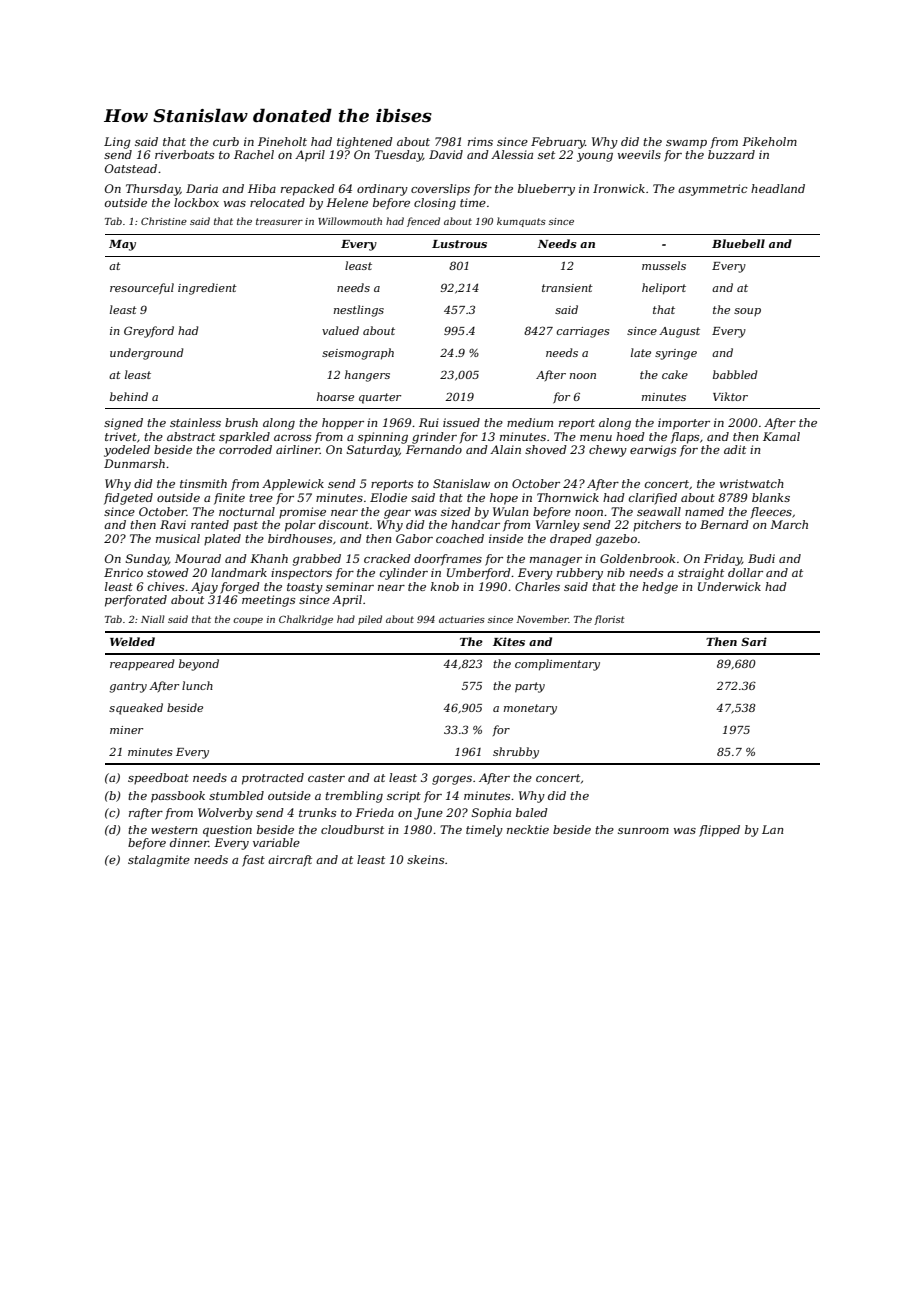 The image size is (924, 1308). I want to click on coverslips, so click(440, 190).
